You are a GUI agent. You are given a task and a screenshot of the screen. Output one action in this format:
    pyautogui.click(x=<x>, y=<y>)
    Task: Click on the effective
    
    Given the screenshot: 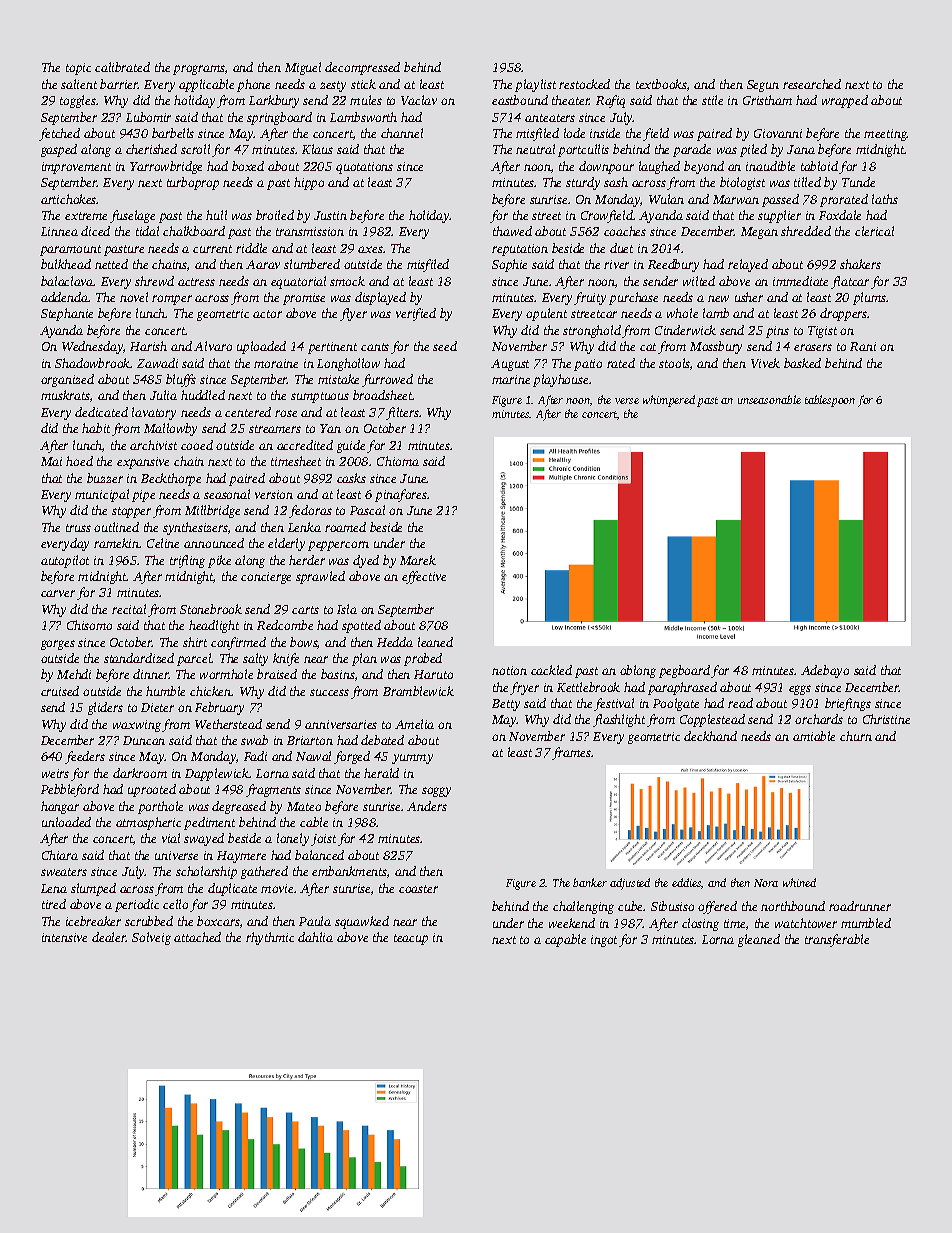 What is the action you would take?
    pyautogui.click(x=424, y=577)
